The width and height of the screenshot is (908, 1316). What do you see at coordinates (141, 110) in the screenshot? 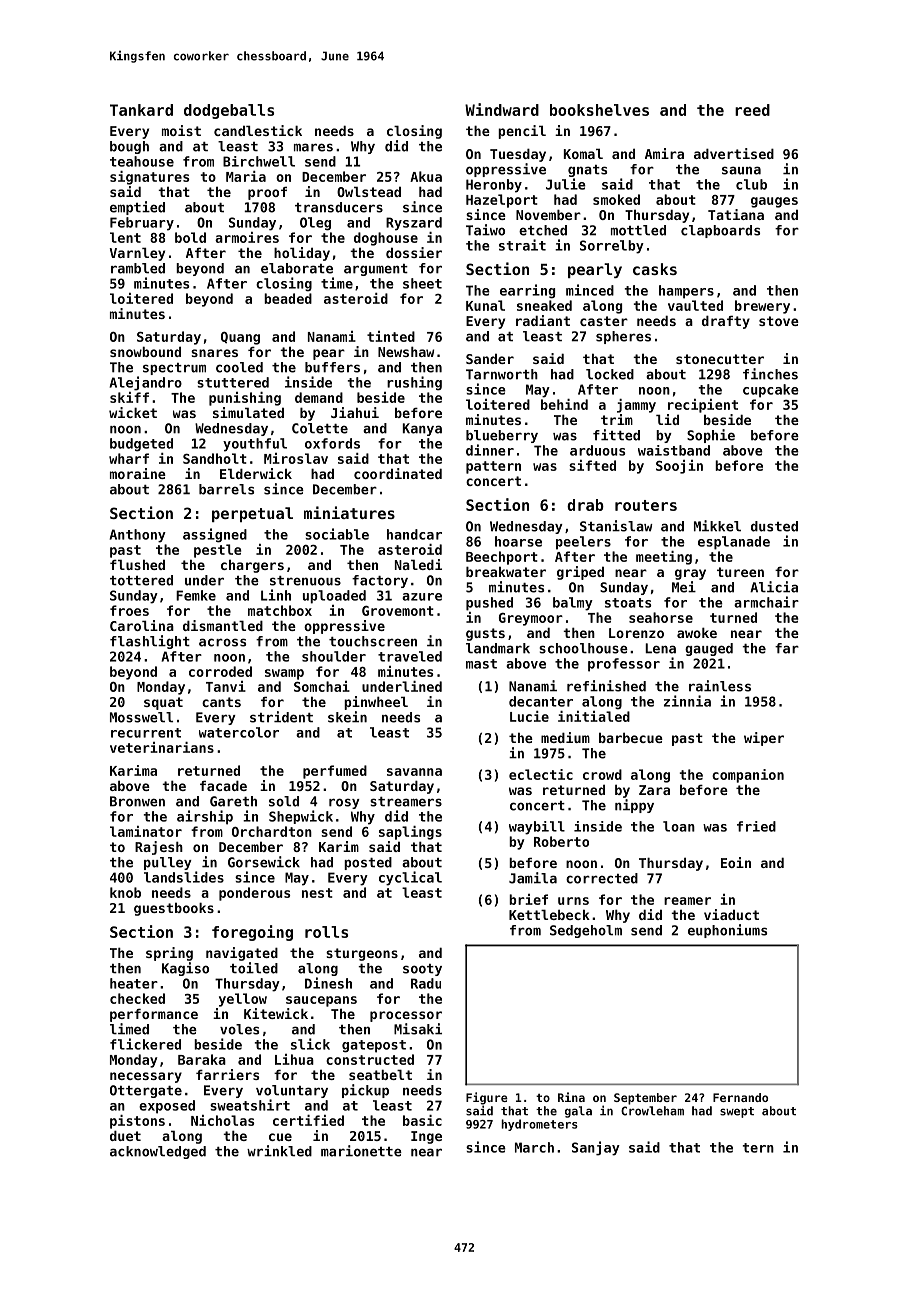
I see `Tankard` at bounding box center [141, 110].
